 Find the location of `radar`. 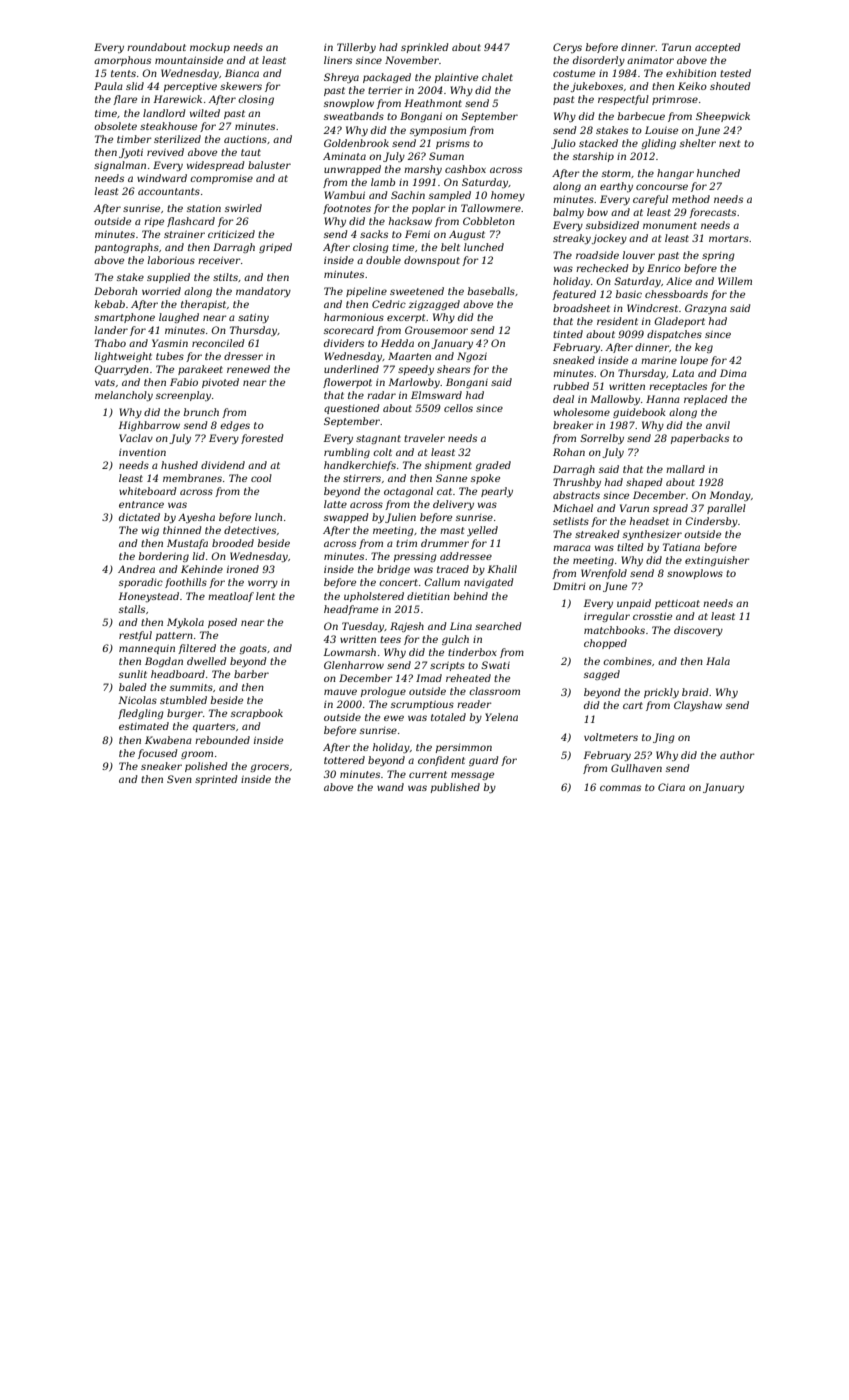

radar is located at coordinates (381, 395).
